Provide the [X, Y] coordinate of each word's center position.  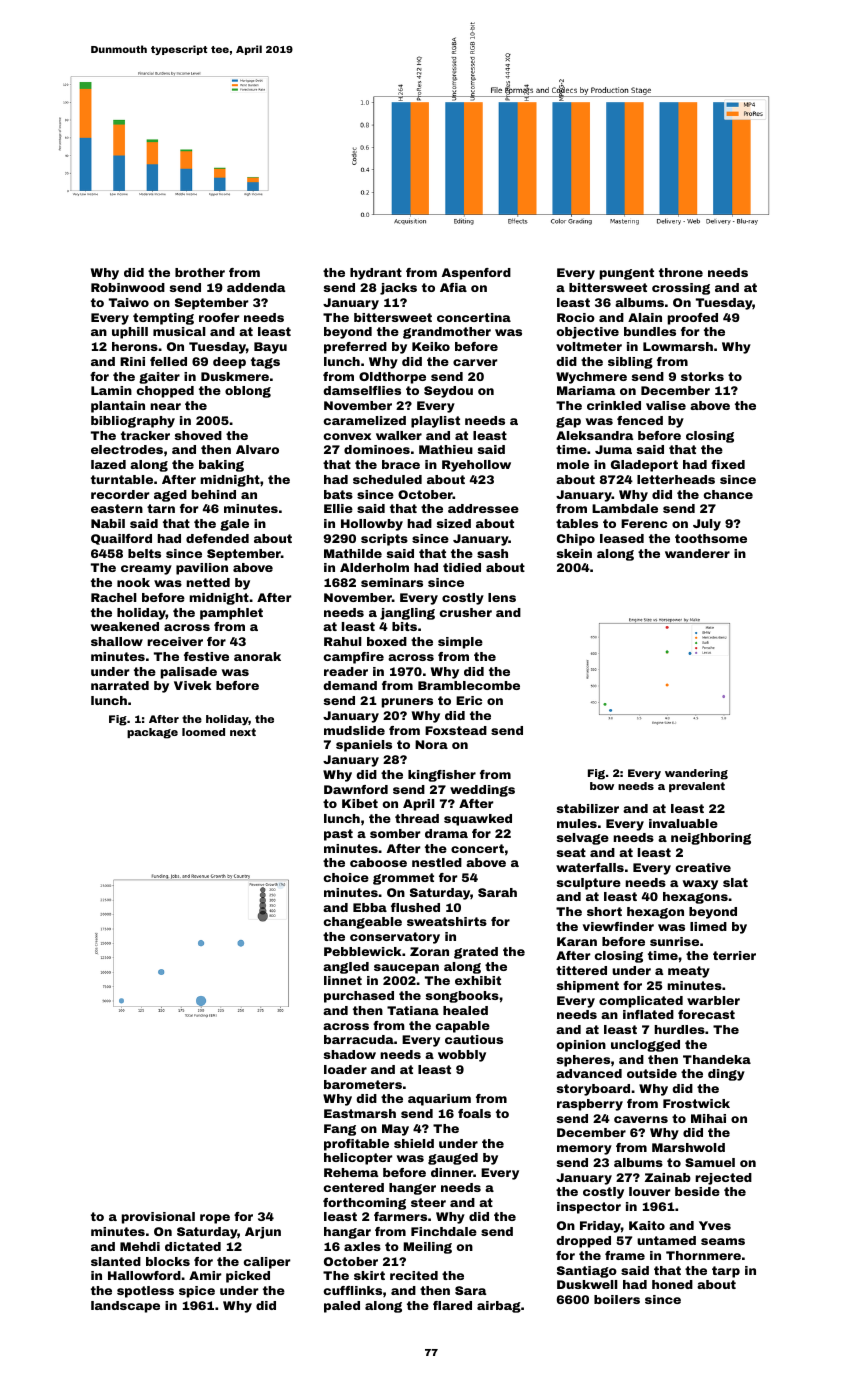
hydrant [376, 274]
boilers [617, 1299]
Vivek [192, 685]
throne [681, 272]
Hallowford [144, 1275]
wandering [696, 774]
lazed [108, 464]
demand [350, 685]
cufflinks [352, 1290]
